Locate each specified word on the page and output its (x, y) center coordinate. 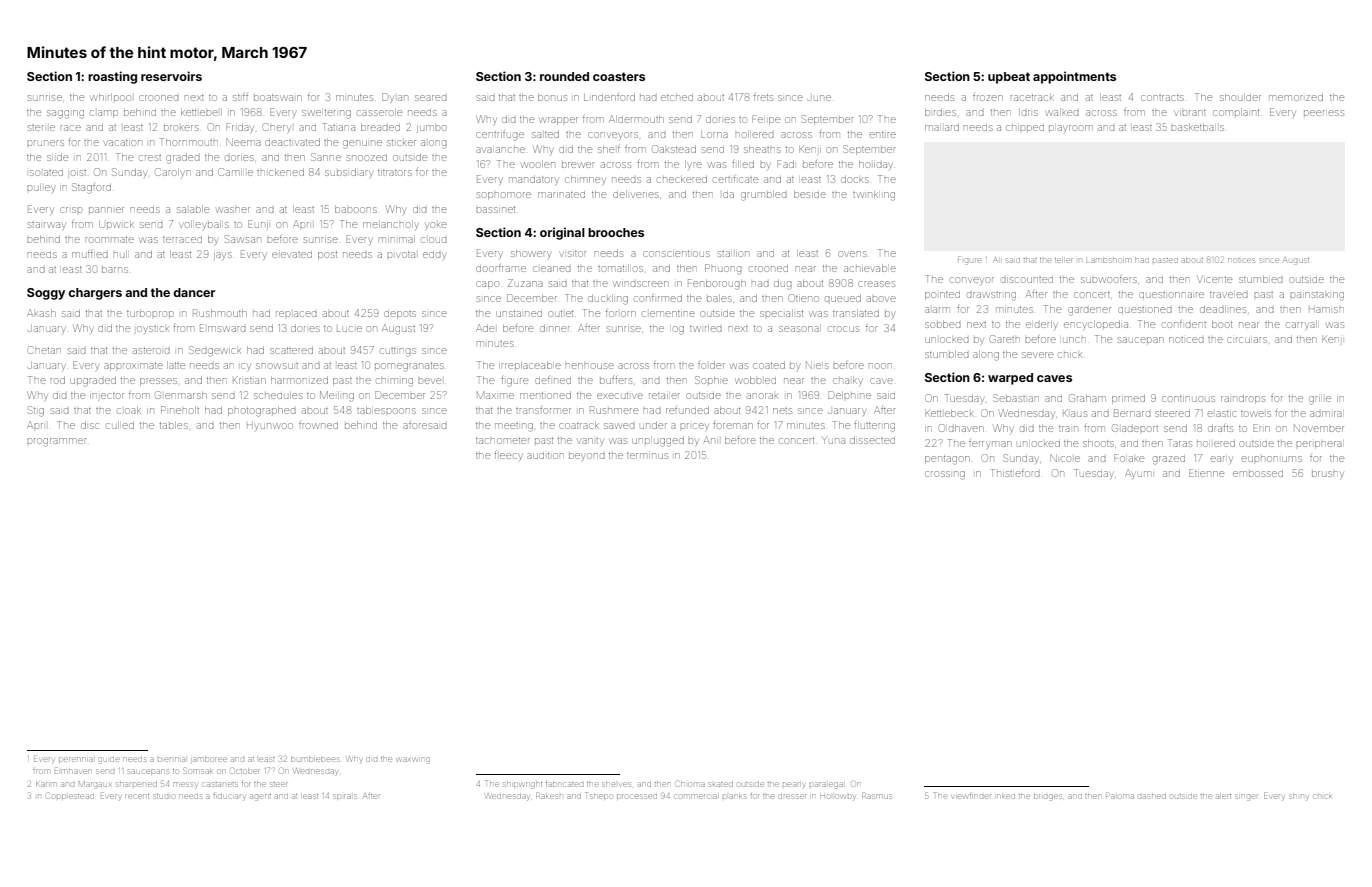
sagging (65, 114)
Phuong (723, 269)
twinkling (874, 196)
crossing (945, 475)
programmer (56, 442)
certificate (736, 179)
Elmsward (223, 328)
